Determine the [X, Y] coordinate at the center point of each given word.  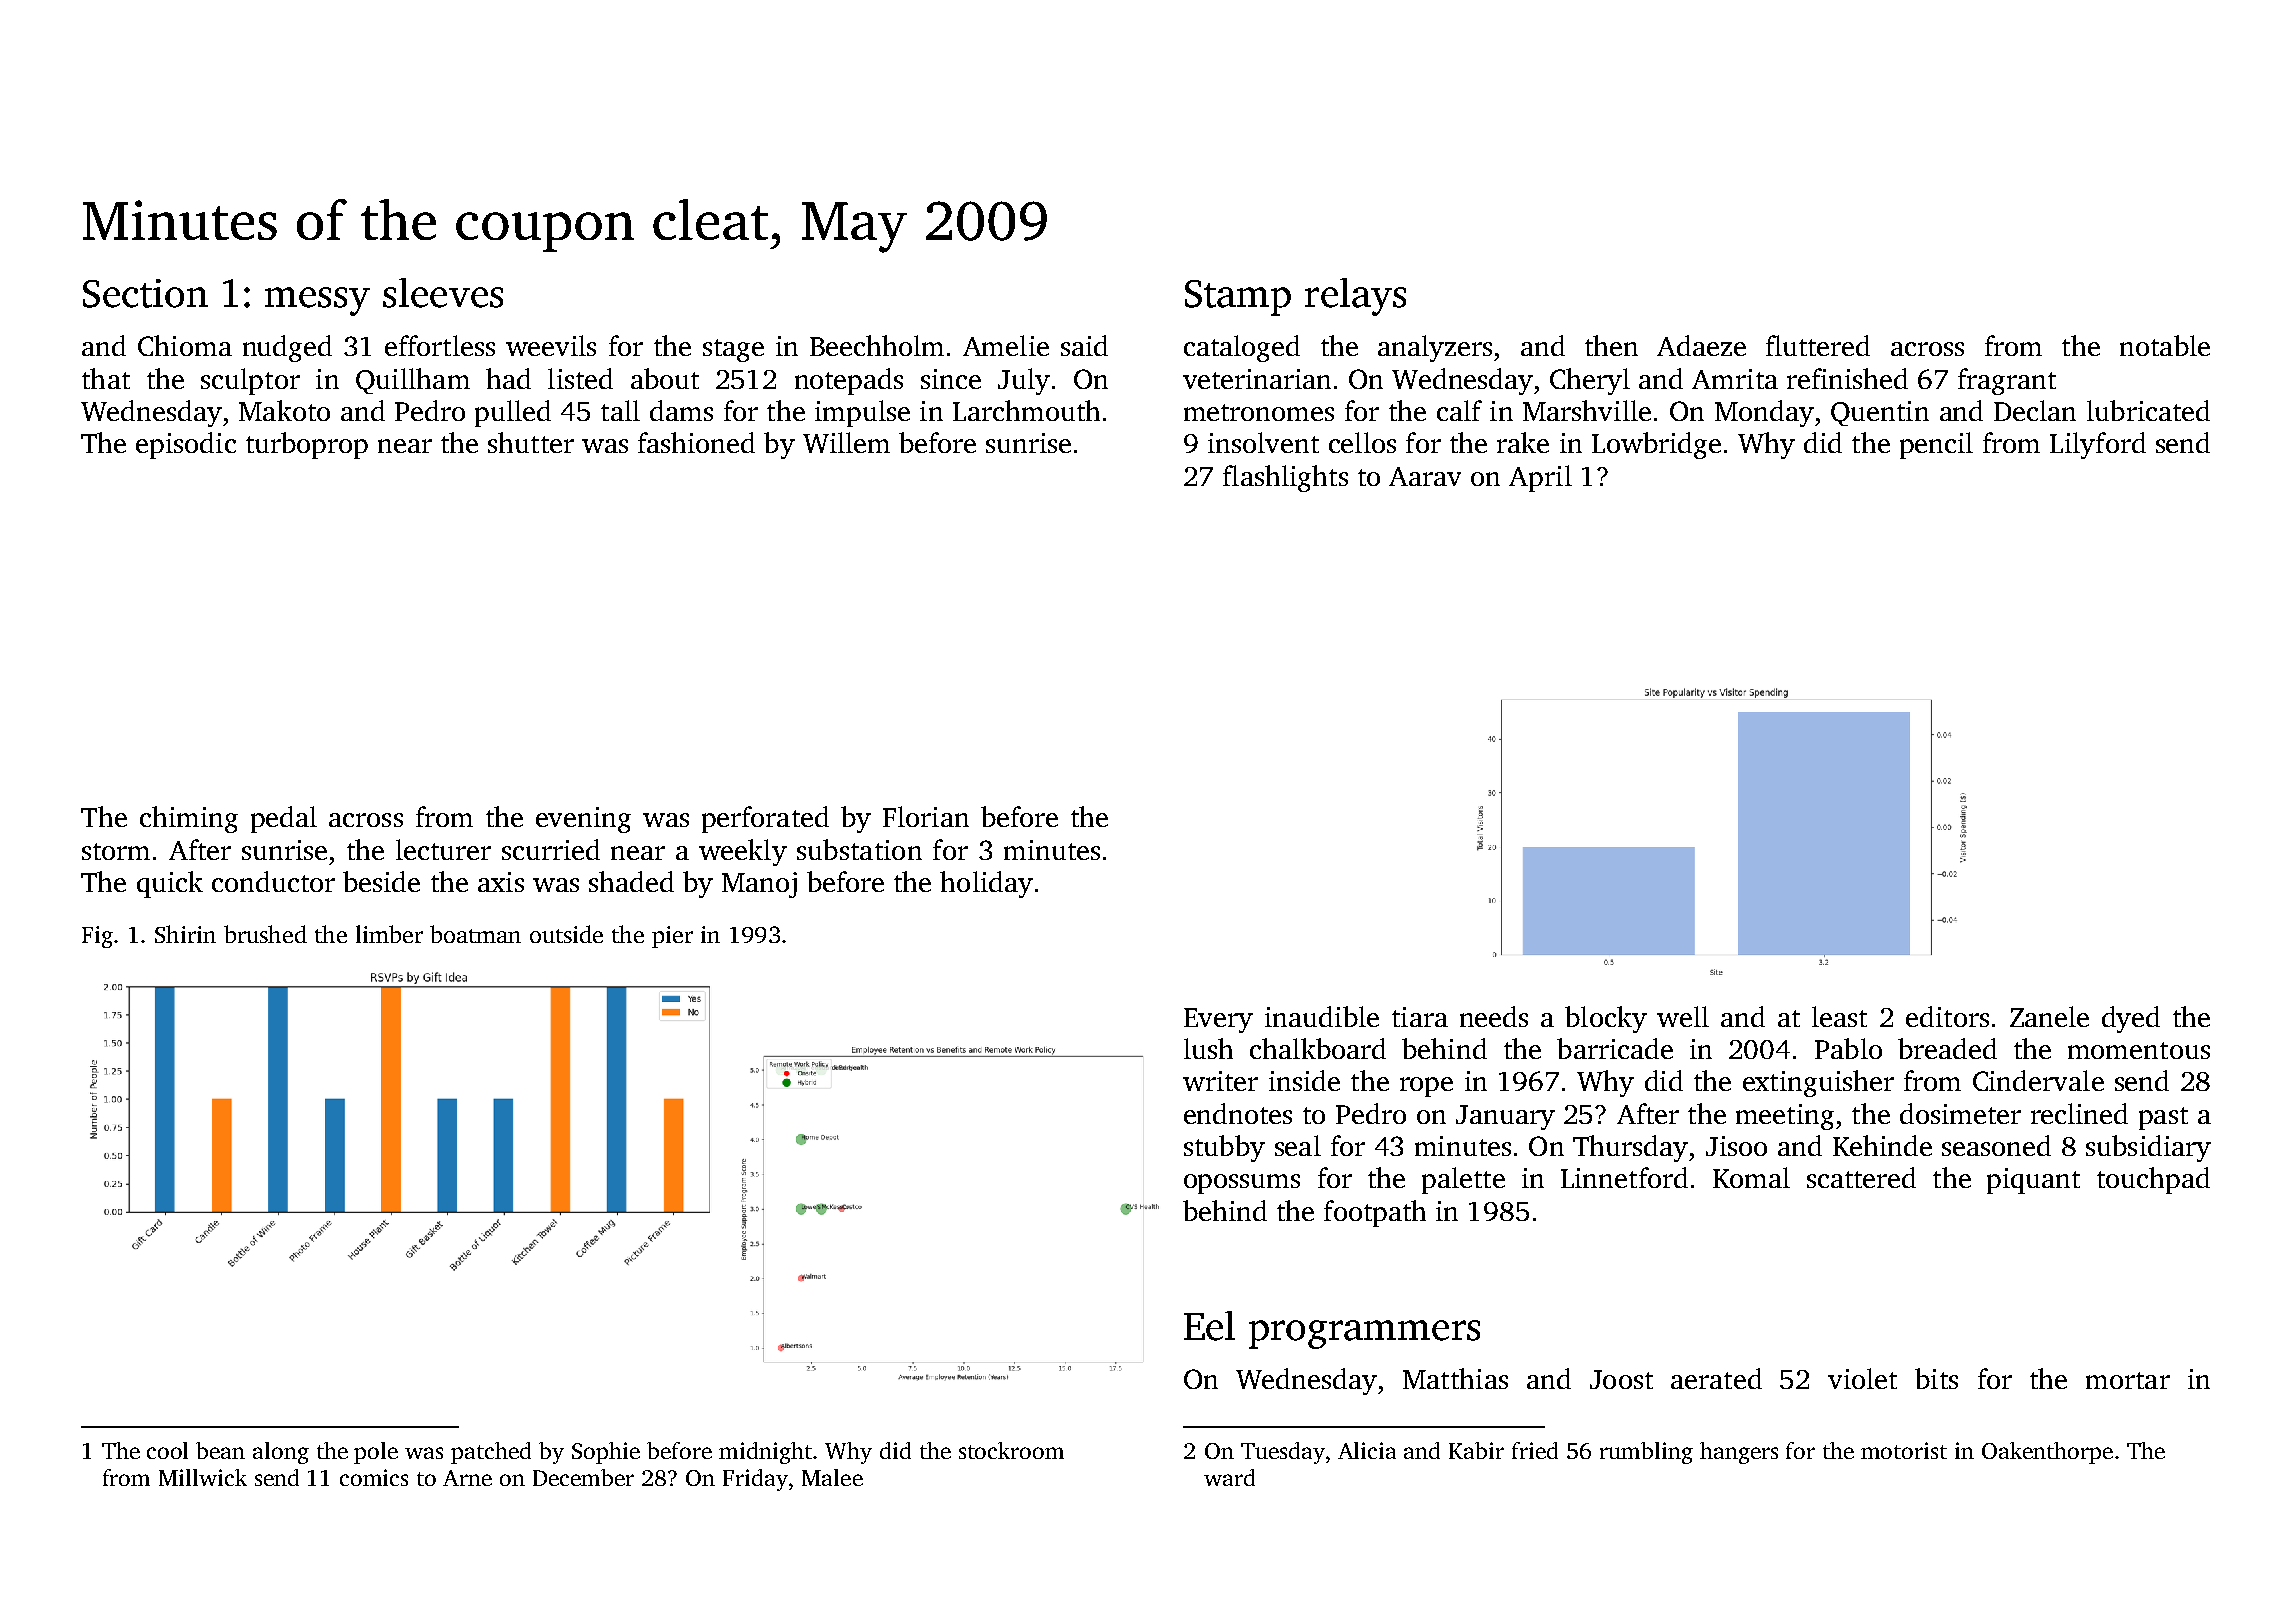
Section [145, 293]
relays [1355, 297]
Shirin [185, 934]
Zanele [2049, 1016]
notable [2165, 345]
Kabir [1476, 1450]
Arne [467, 1478]
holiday [986, 884]
